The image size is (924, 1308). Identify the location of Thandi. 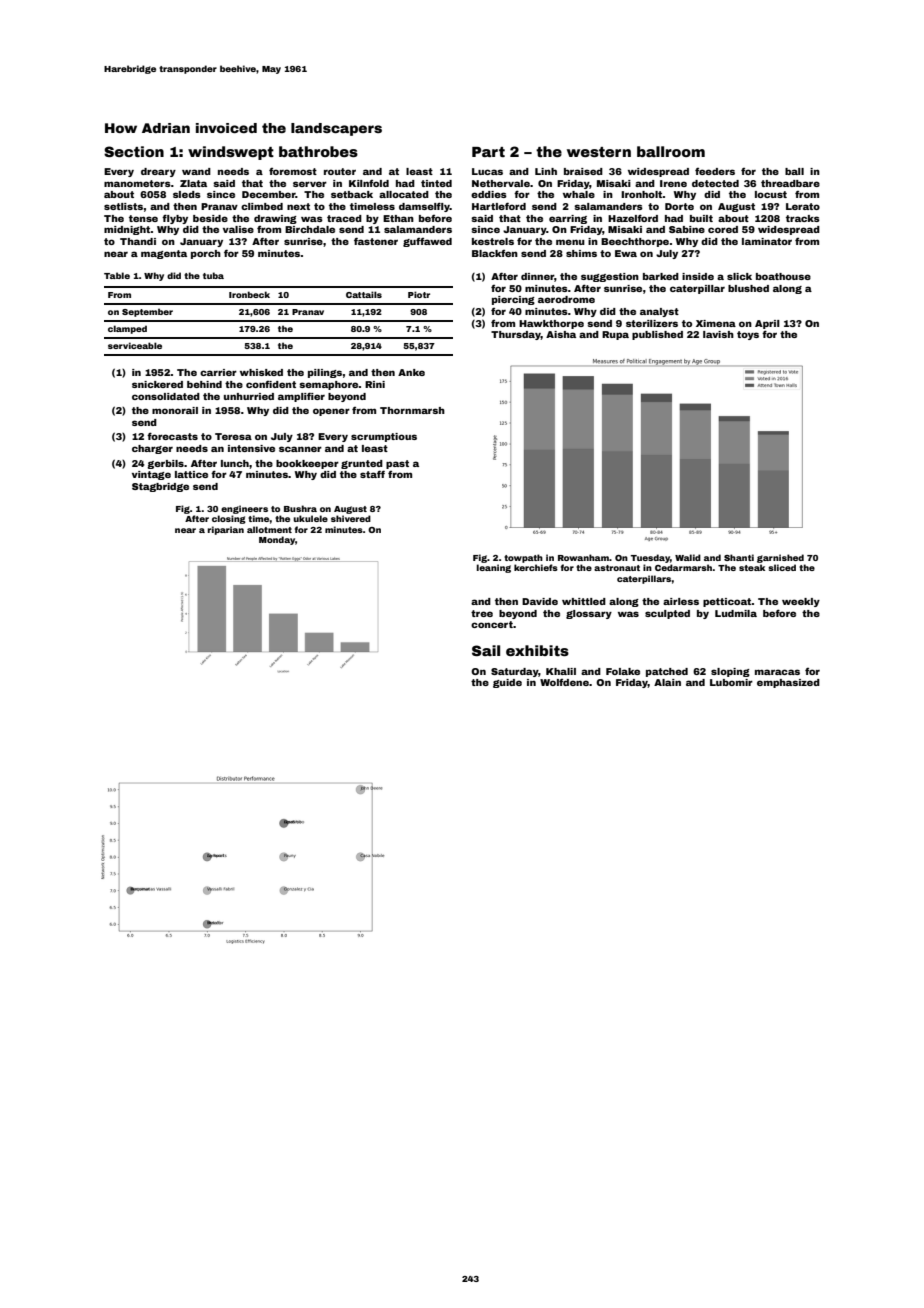
(138, 241).
